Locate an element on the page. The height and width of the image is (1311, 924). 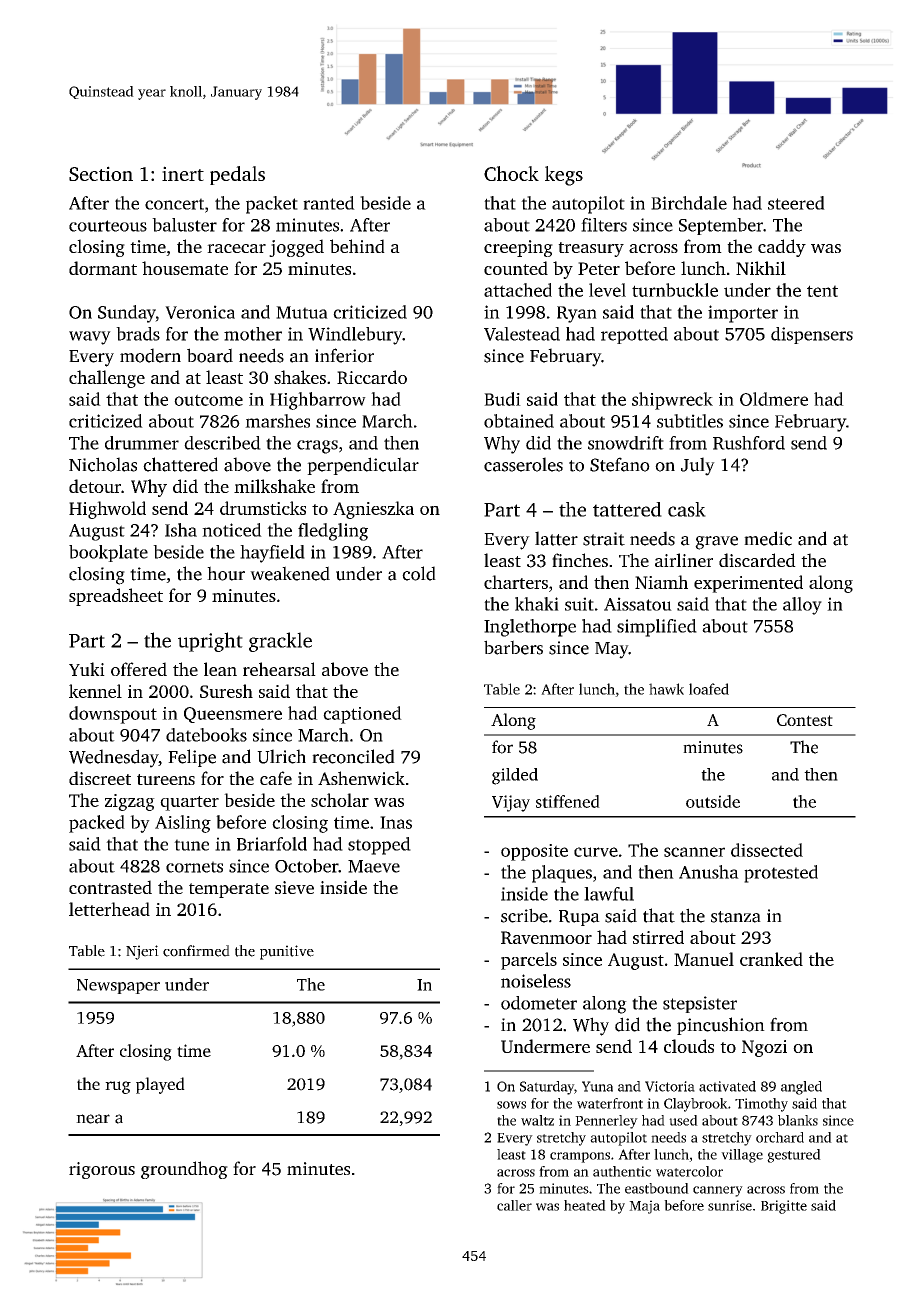
Oldmere is located at coordinates (774, 399).
